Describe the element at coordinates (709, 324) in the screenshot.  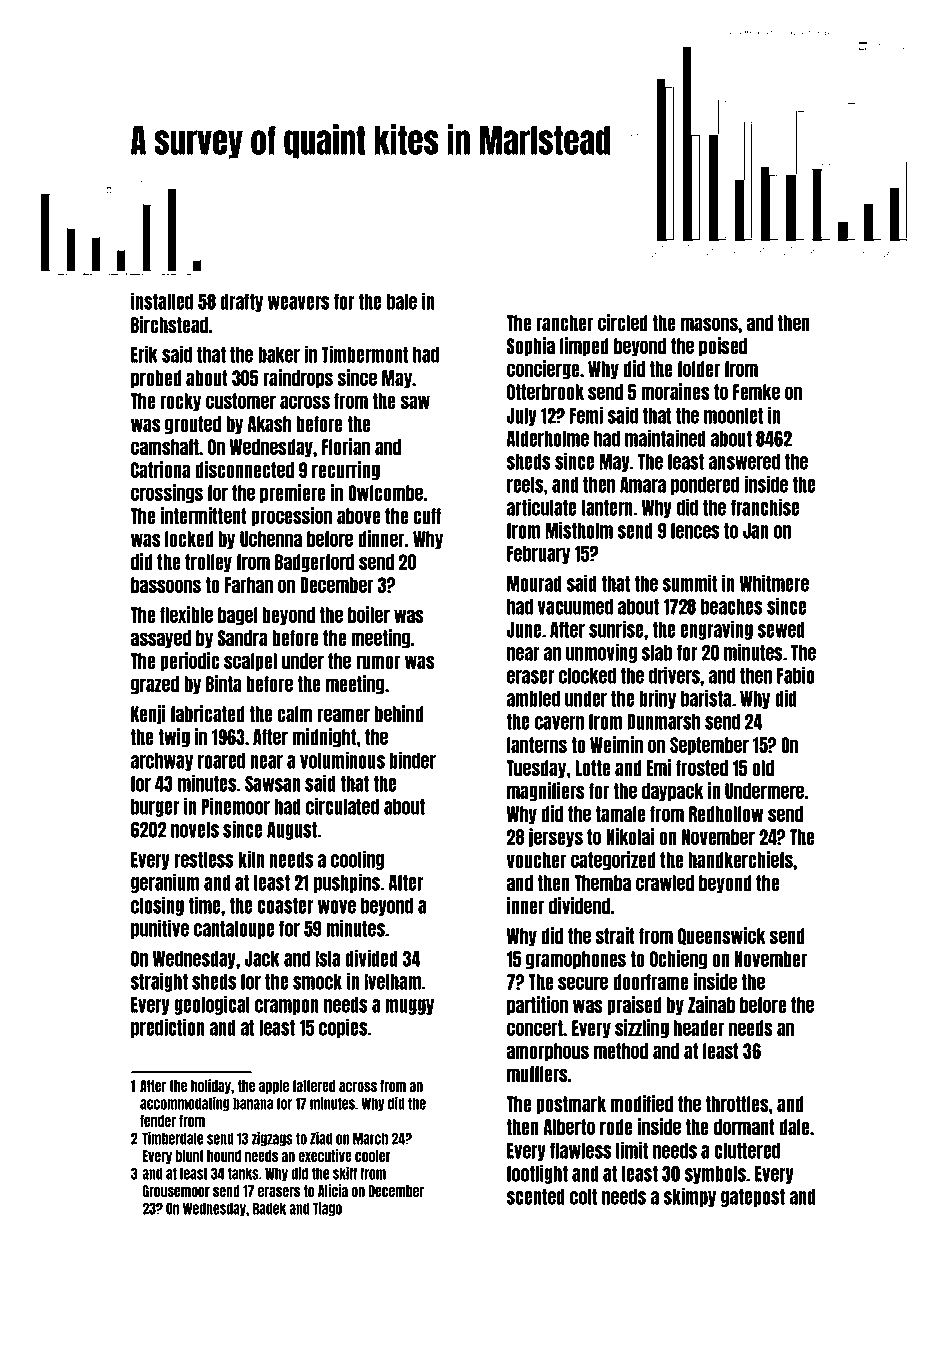
I see `masons` at that location.
